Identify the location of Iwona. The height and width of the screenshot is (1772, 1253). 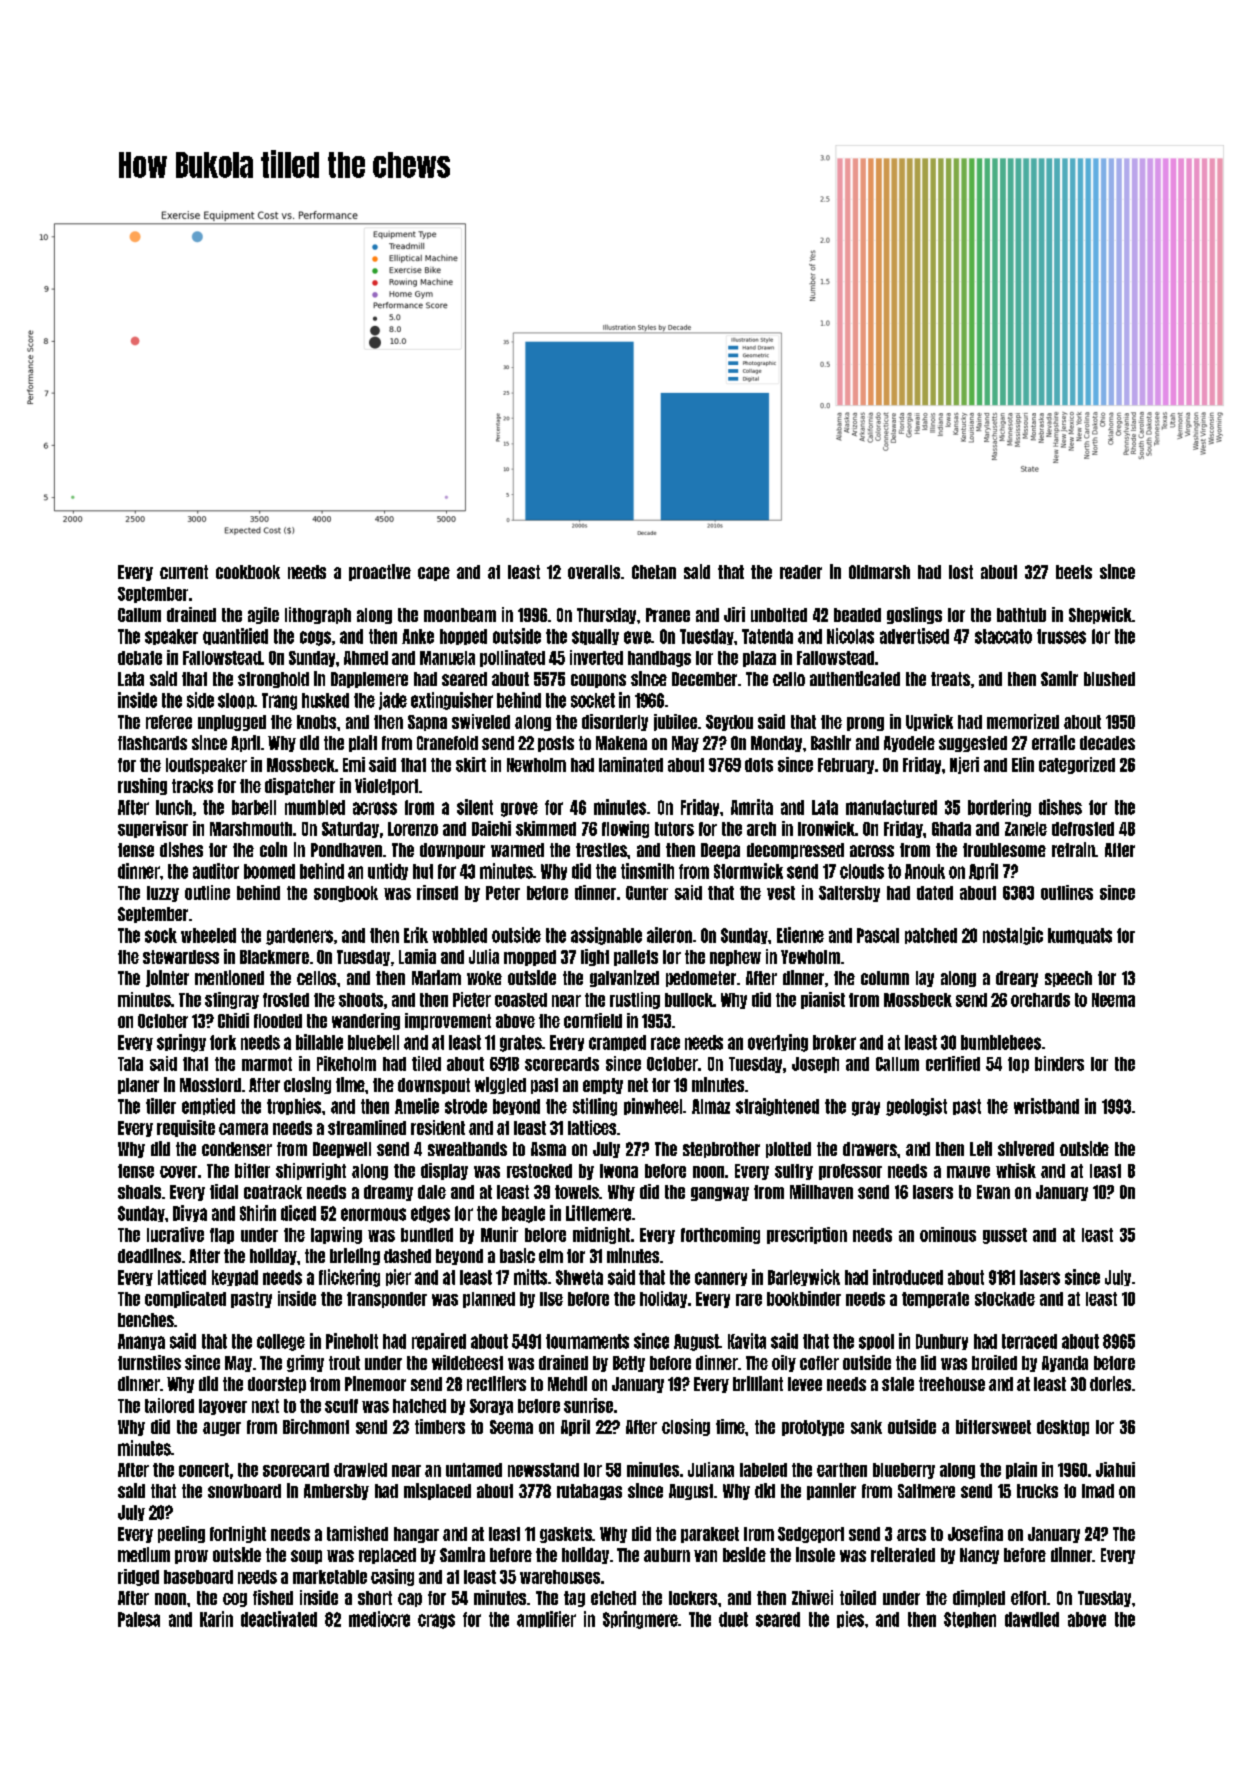
(619, 1171).
